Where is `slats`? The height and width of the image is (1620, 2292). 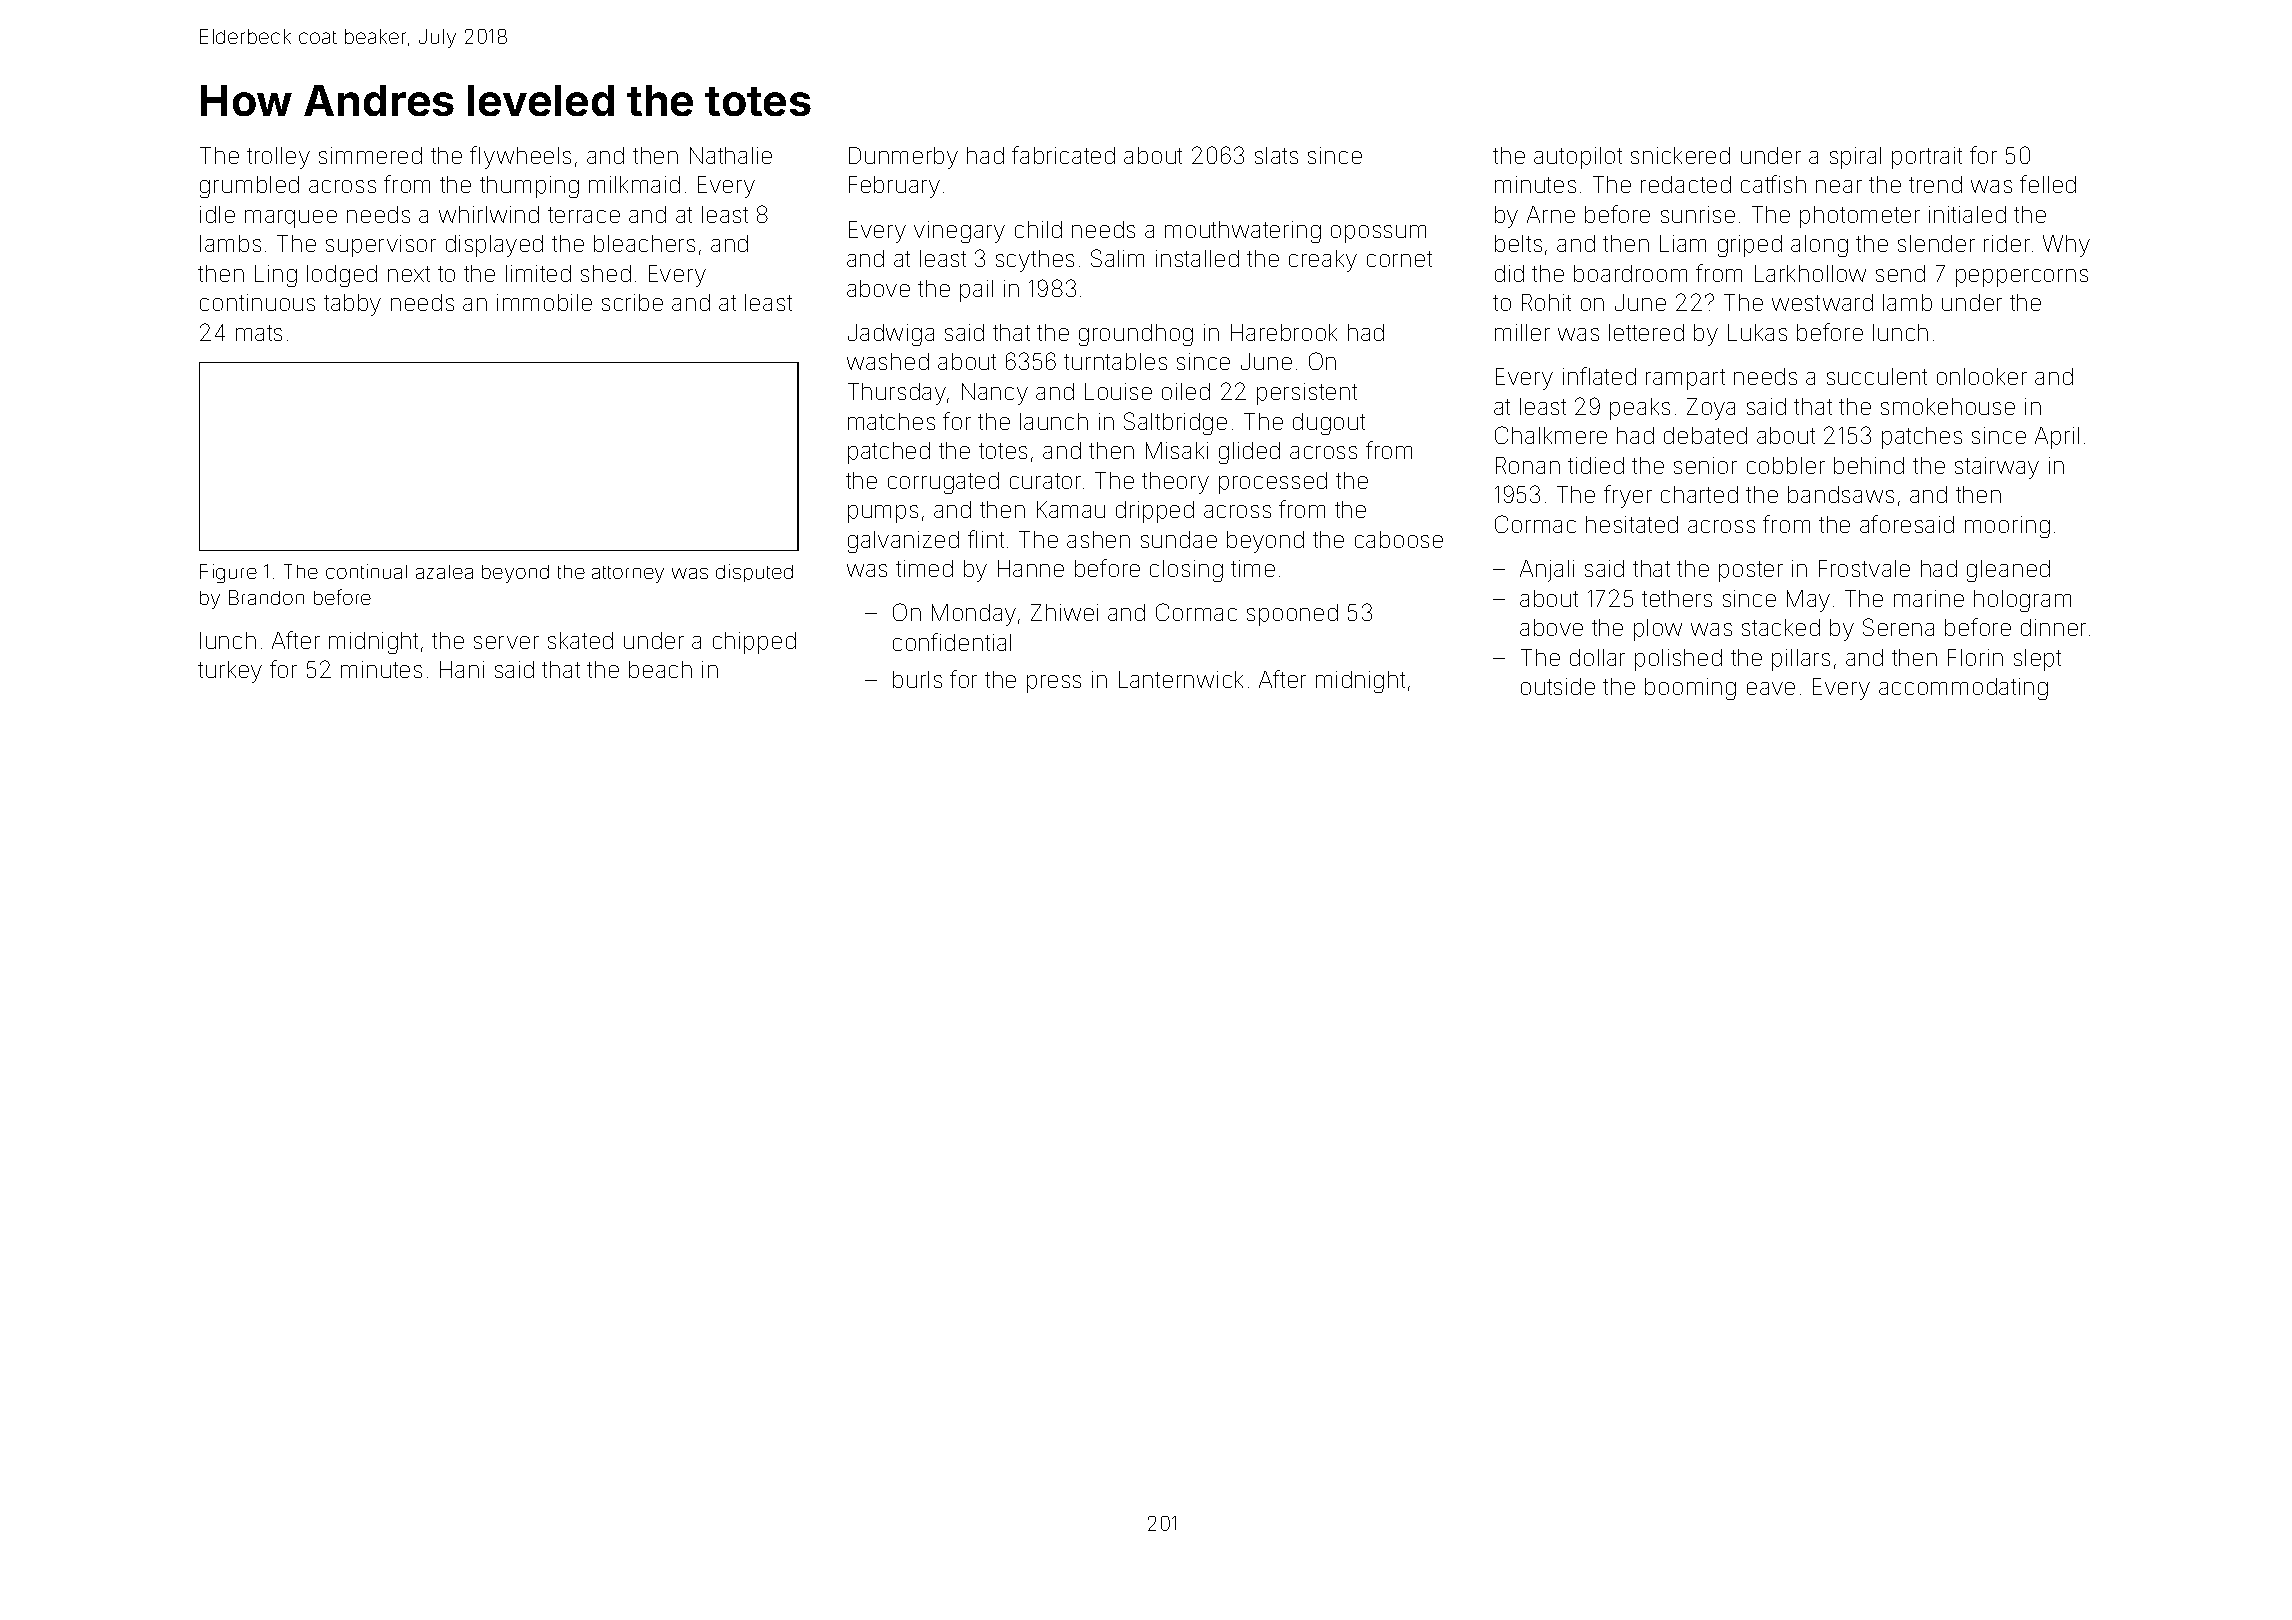
slats is located at coordinates (1276, 155).
